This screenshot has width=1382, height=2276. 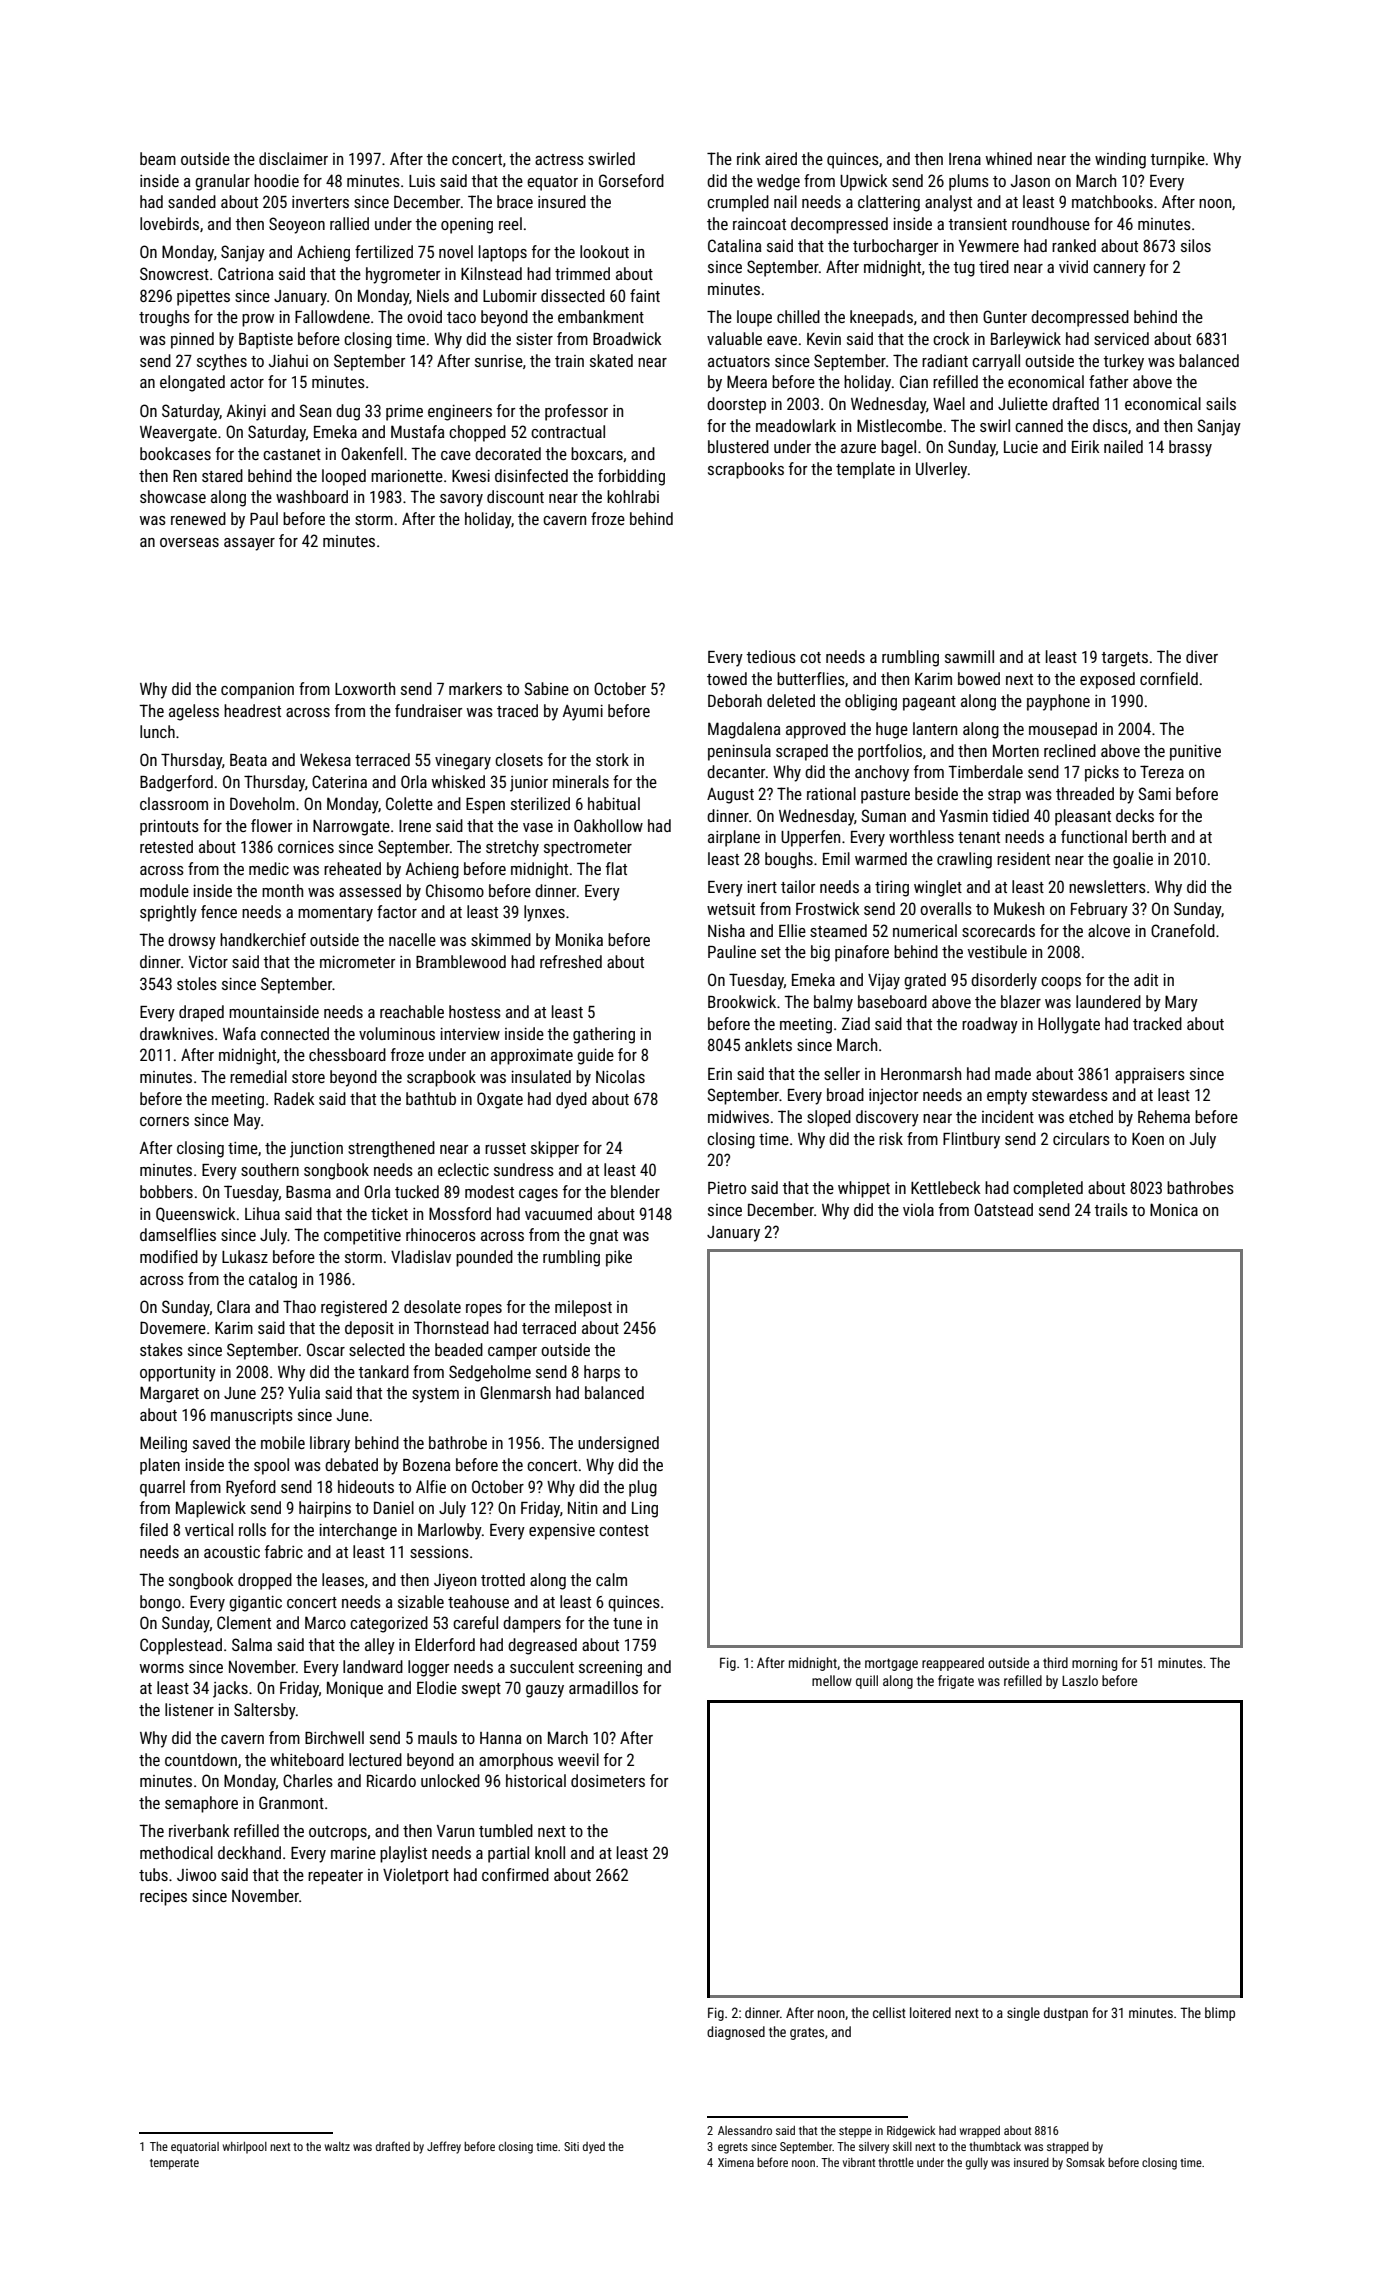 I want to click on morning, so click(x=1094, y=1664).
